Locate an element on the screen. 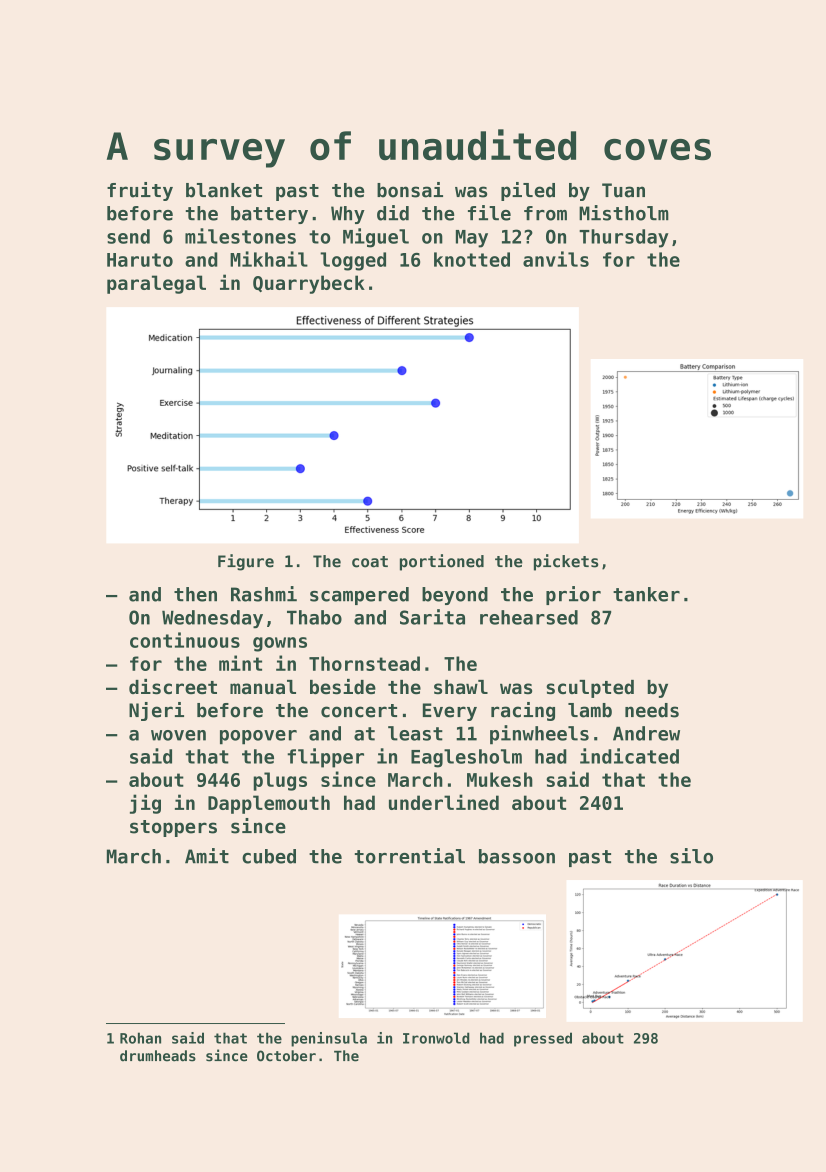 This screenshot has width=826, height=1172. Rohan is located at coordinates (140, 1038).
